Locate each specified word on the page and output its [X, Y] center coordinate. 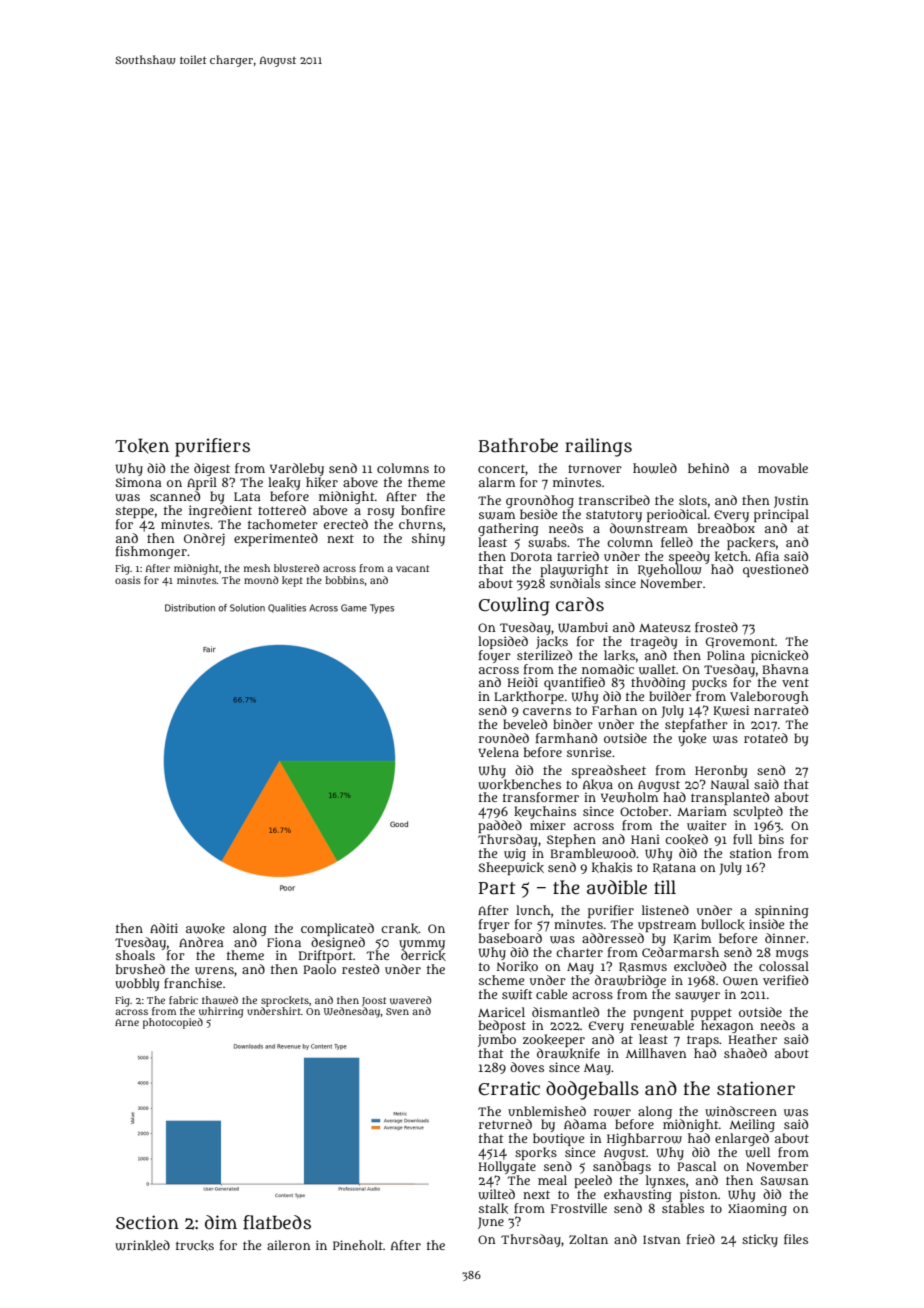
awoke [205, 928]
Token [142, 446]
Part [497, 888]
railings [598, 447]
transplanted [730, 798]
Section [147, 1222]
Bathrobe [518, 445]
